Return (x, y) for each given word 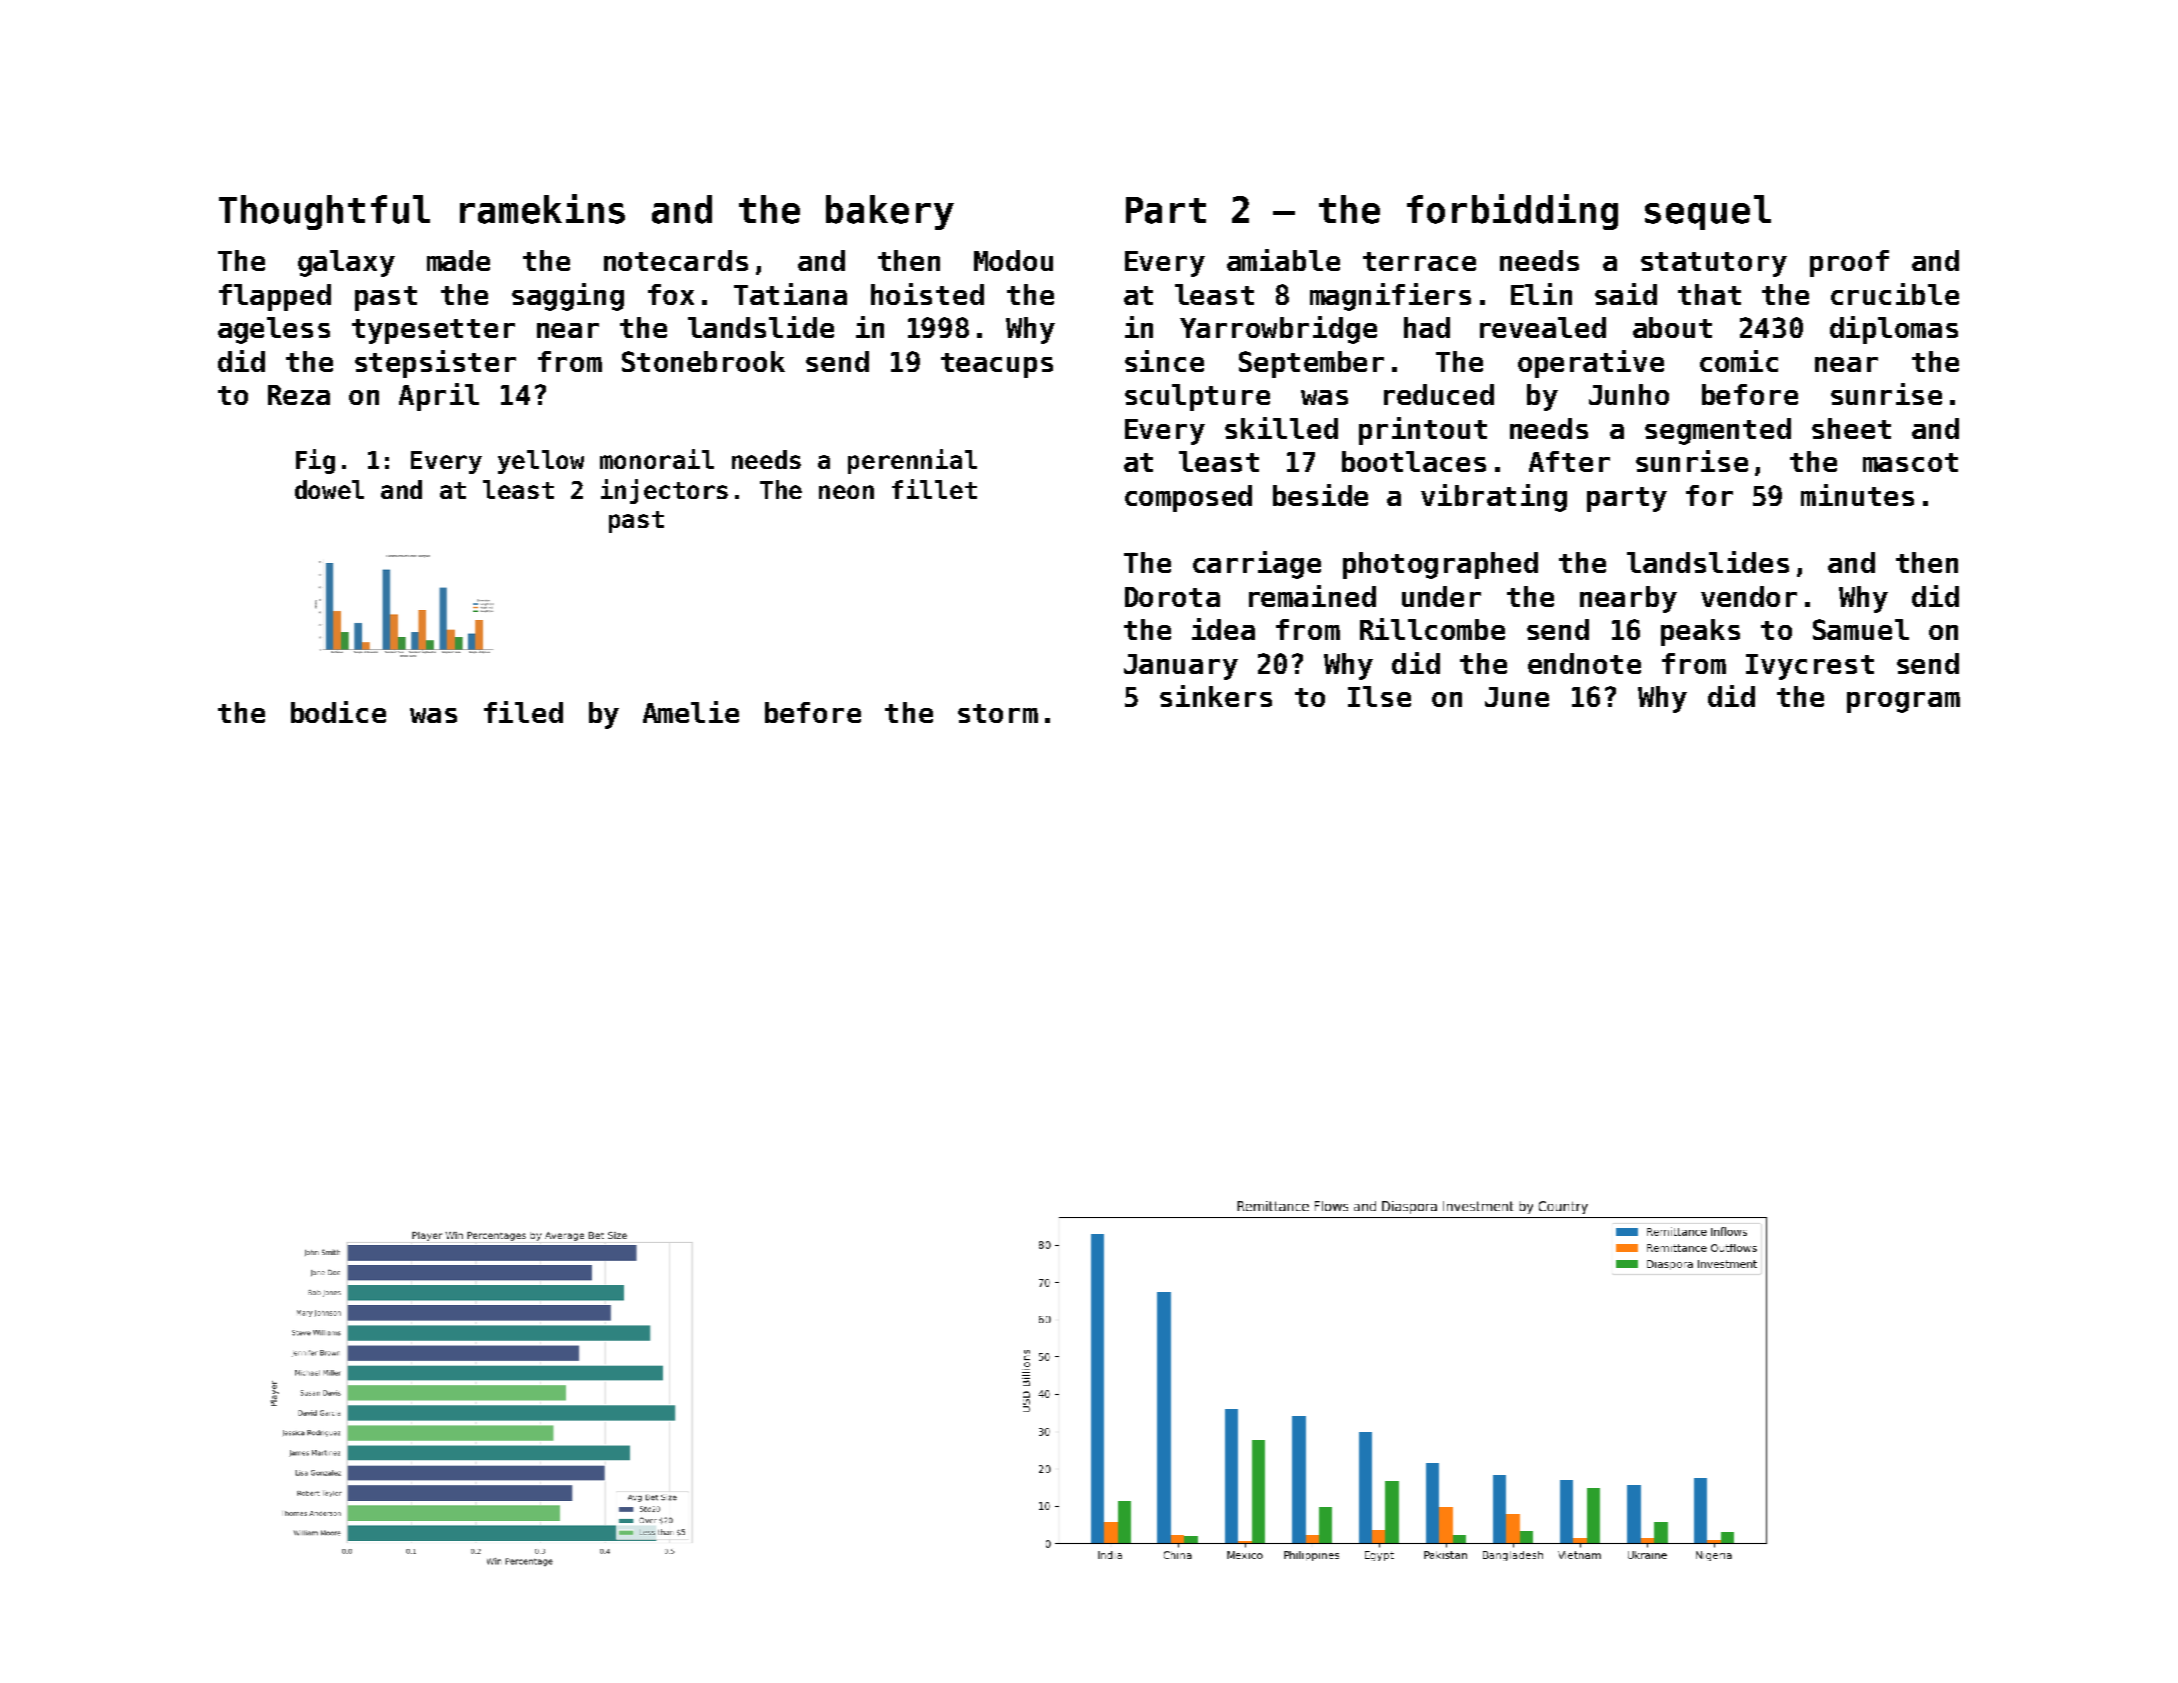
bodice (338, 712)
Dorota (1172, 597)
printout (1423, 431)
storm (998, 713)
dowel (329, 489)
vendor (1749, 596)
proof (1849, 263)
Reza (299, 395)
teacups (997, 365)
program (1903, 702)
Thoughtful (324, 212)
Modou (1013, 260)
